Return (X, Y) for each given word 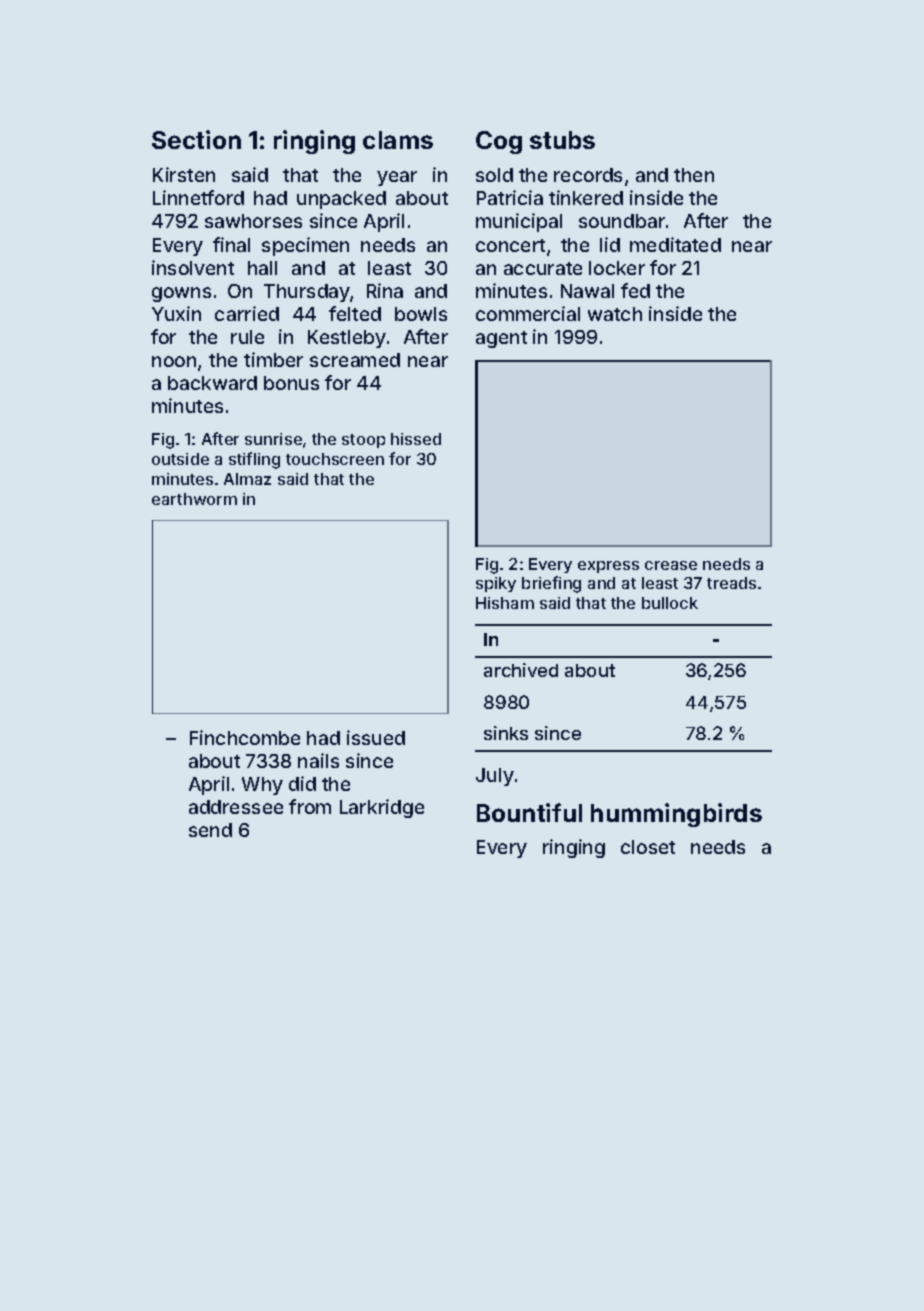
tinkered (586, 197)
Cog (499, 142)
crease (671, 565)
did (302, 783)
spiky (496, 584)
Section (196, 139)
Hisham (505, 603)
